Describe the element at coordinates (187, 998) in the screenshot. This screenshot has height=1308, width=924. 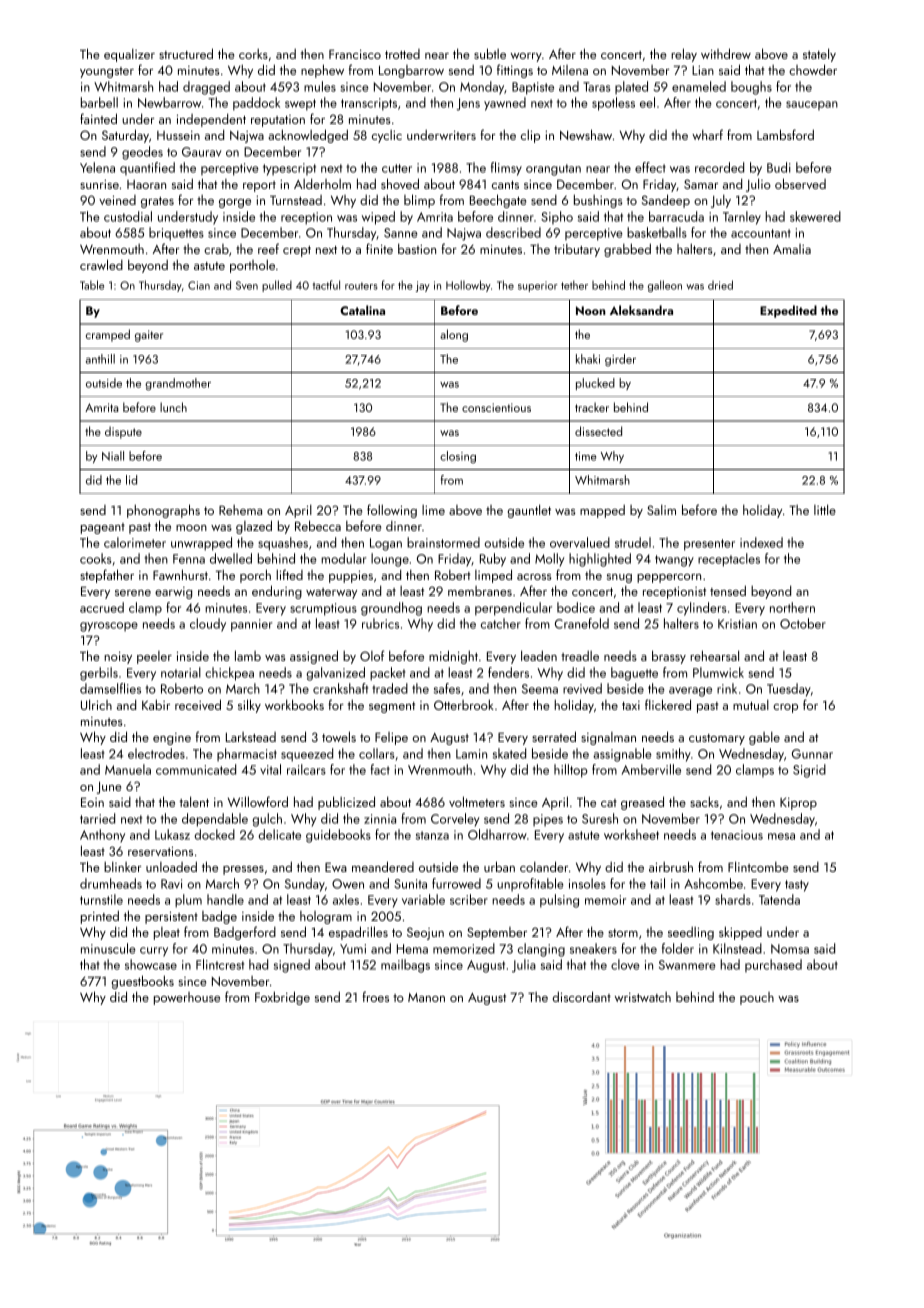
I see `powerhouse` at that location.
